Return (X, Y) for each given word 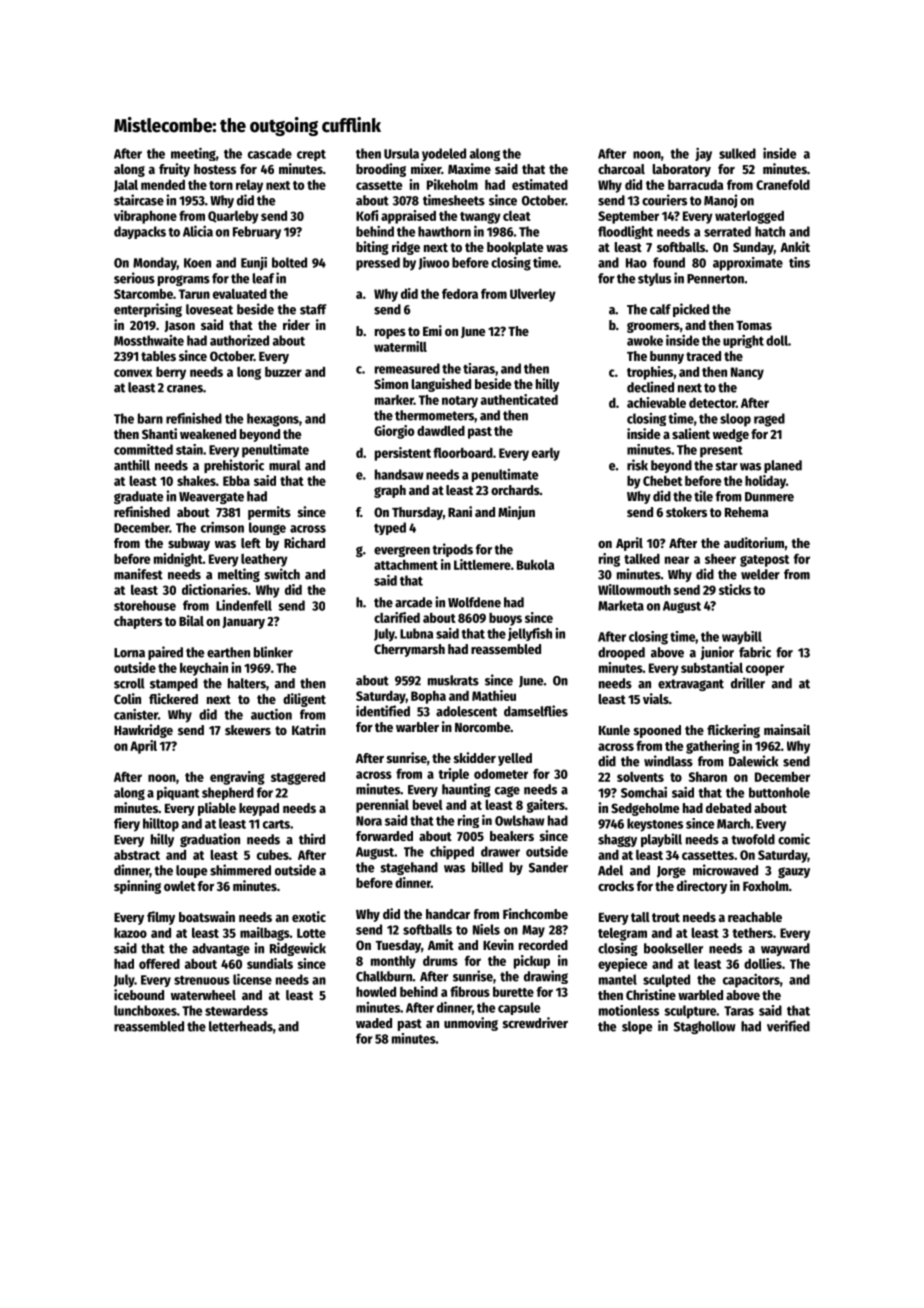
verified (788, 1026)
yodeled (444, 155)
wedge (731, 435)
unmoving (471, 1024)
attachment (406, 565)
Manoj (720, 201)
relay (249, 186)
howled (376, 992)
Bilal (191, 620)
